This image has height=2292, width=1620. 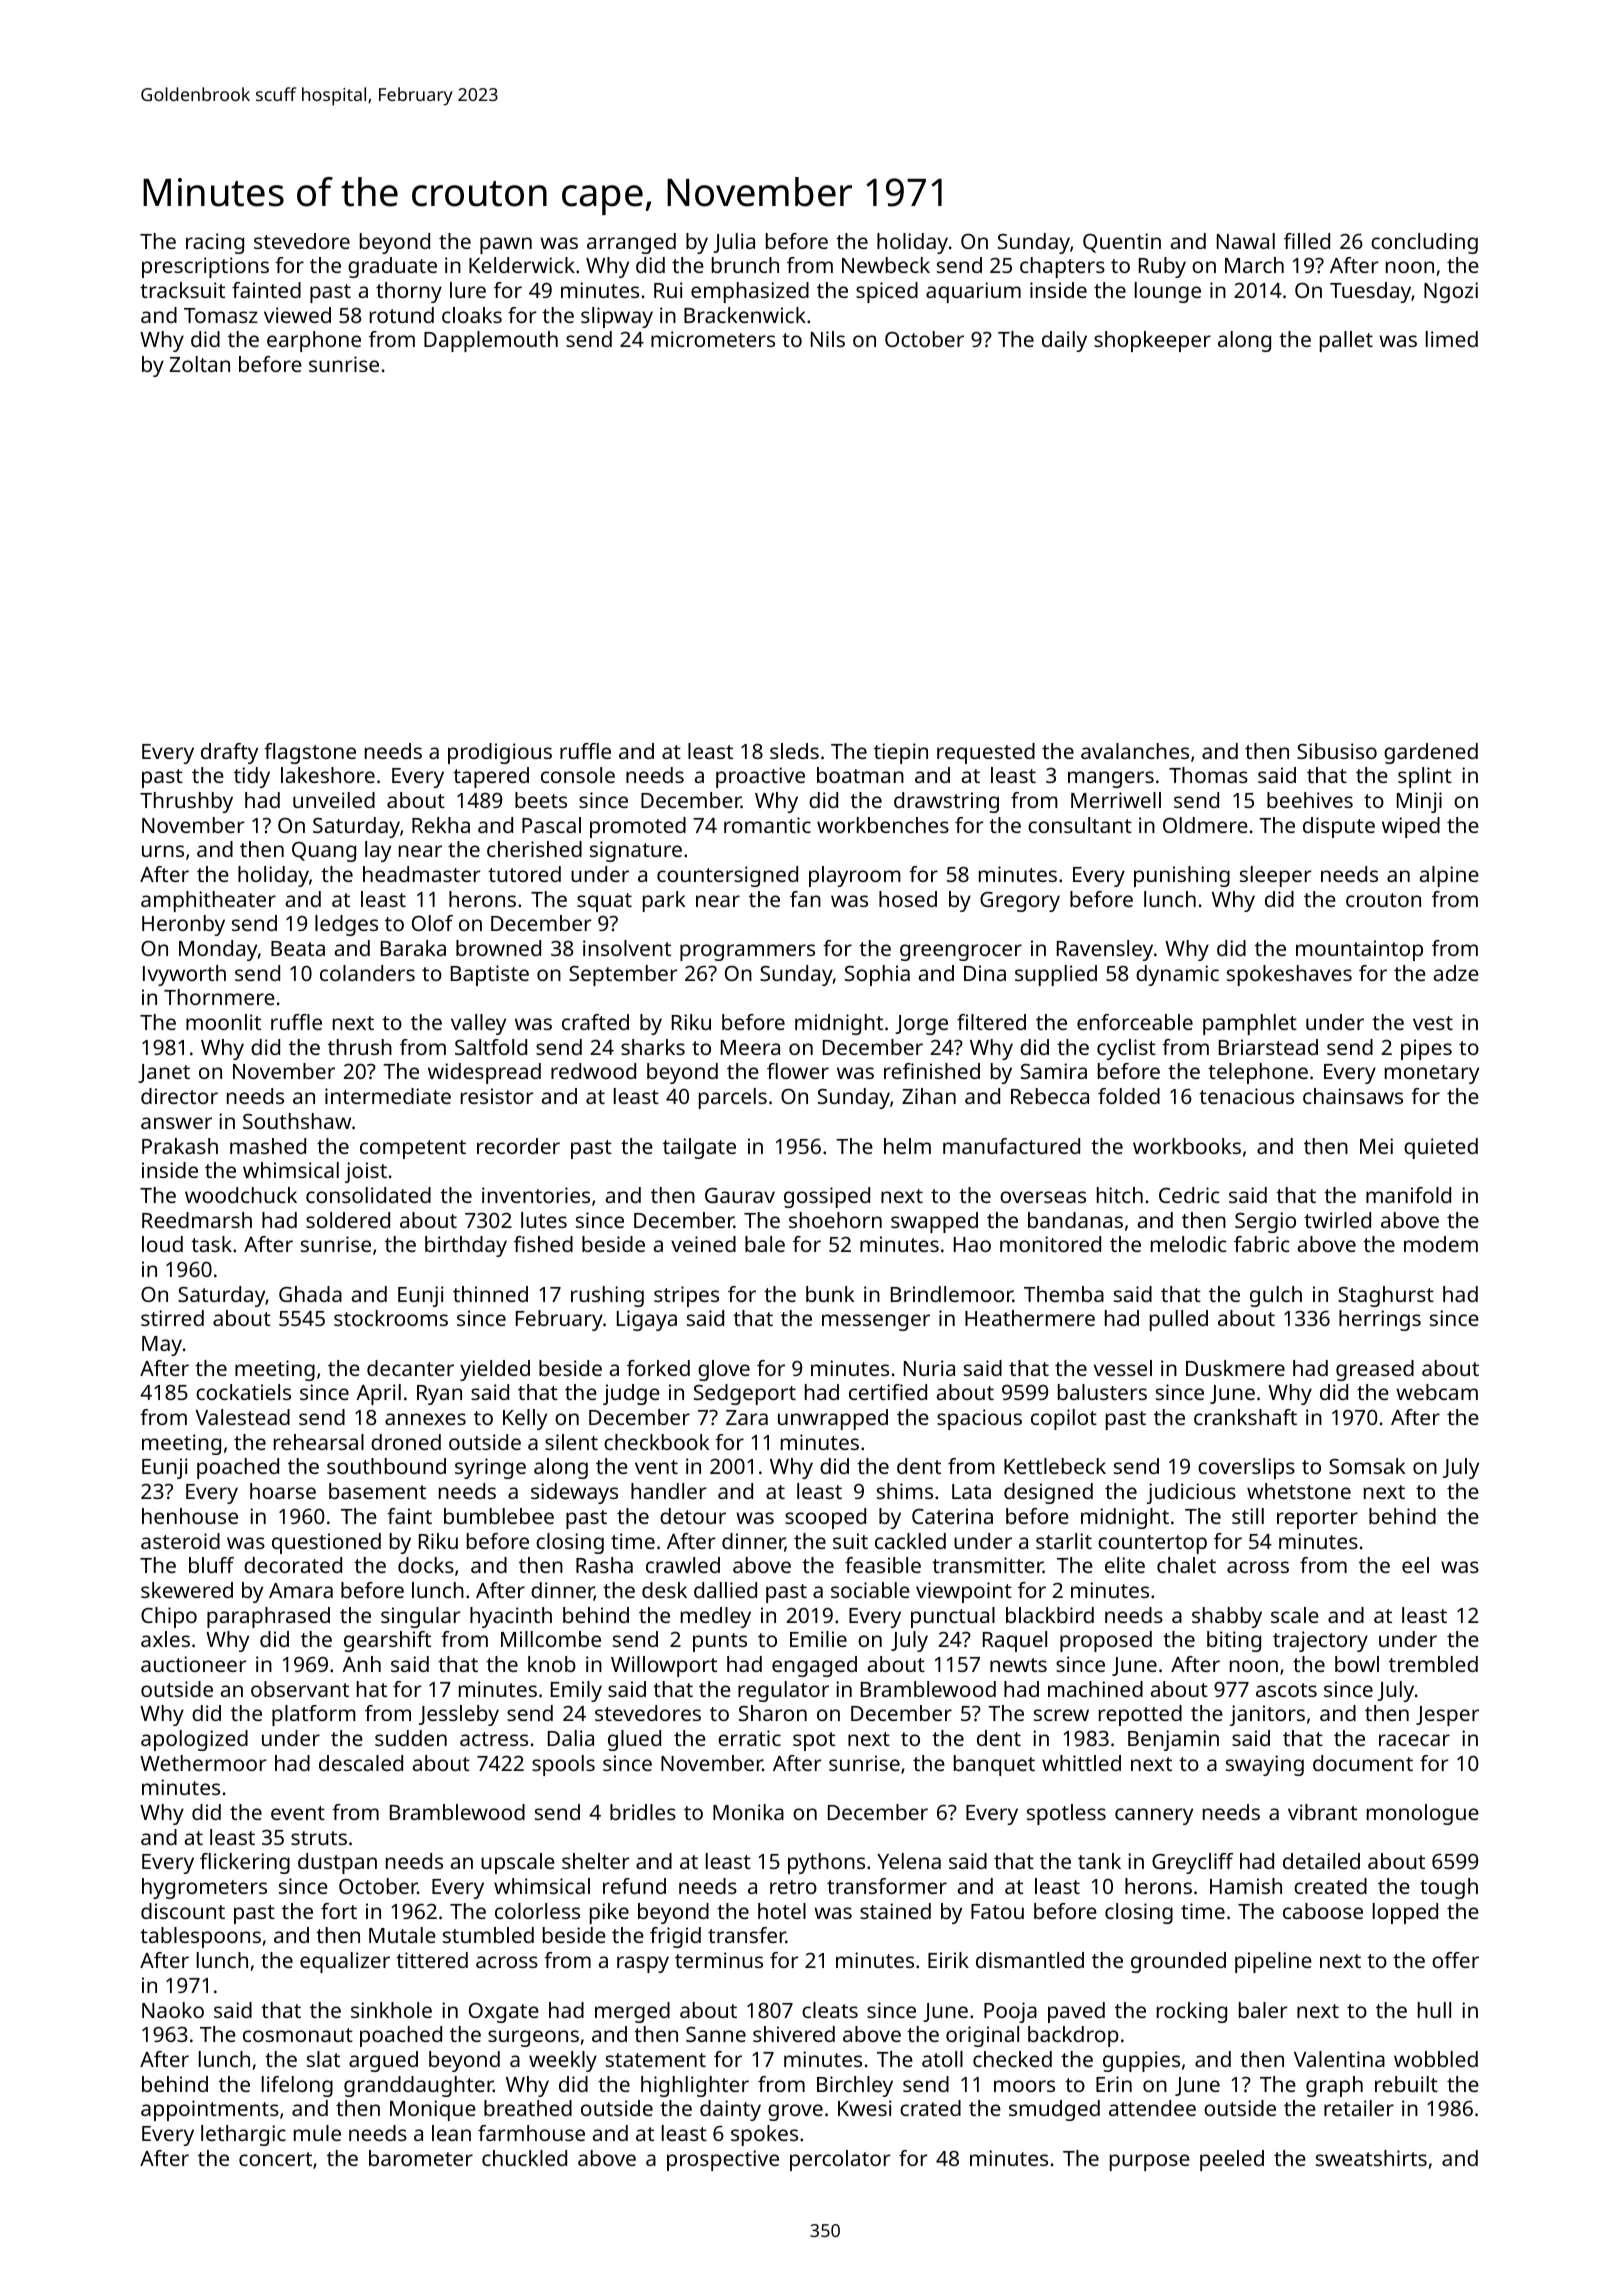 What do you see at coordinates (1276, 1296) in the image?
I see `gulch` at bounding box center [1276, 1296].
